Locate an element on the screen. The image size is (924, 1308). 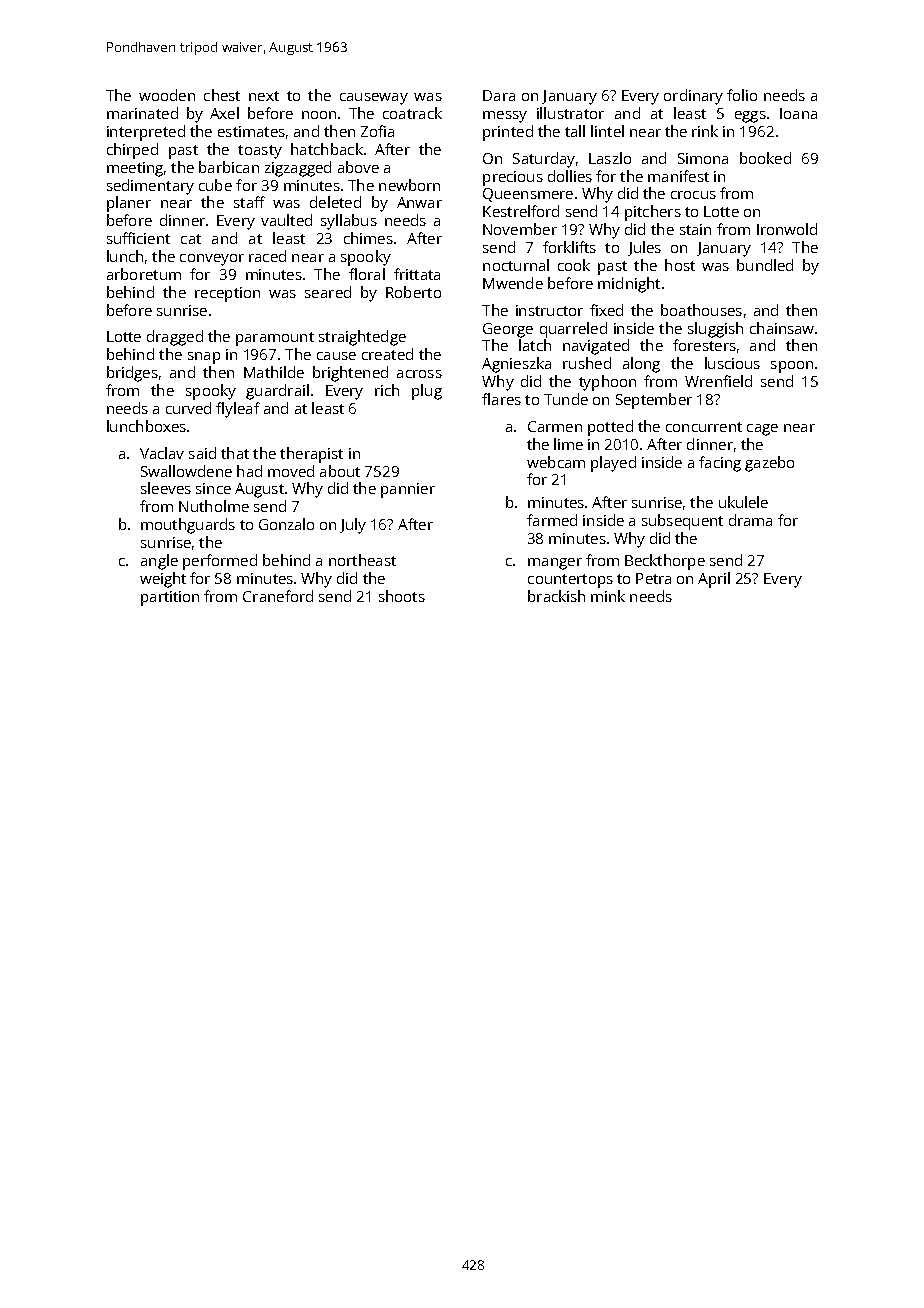
next is located at coordinates (264, 96).
